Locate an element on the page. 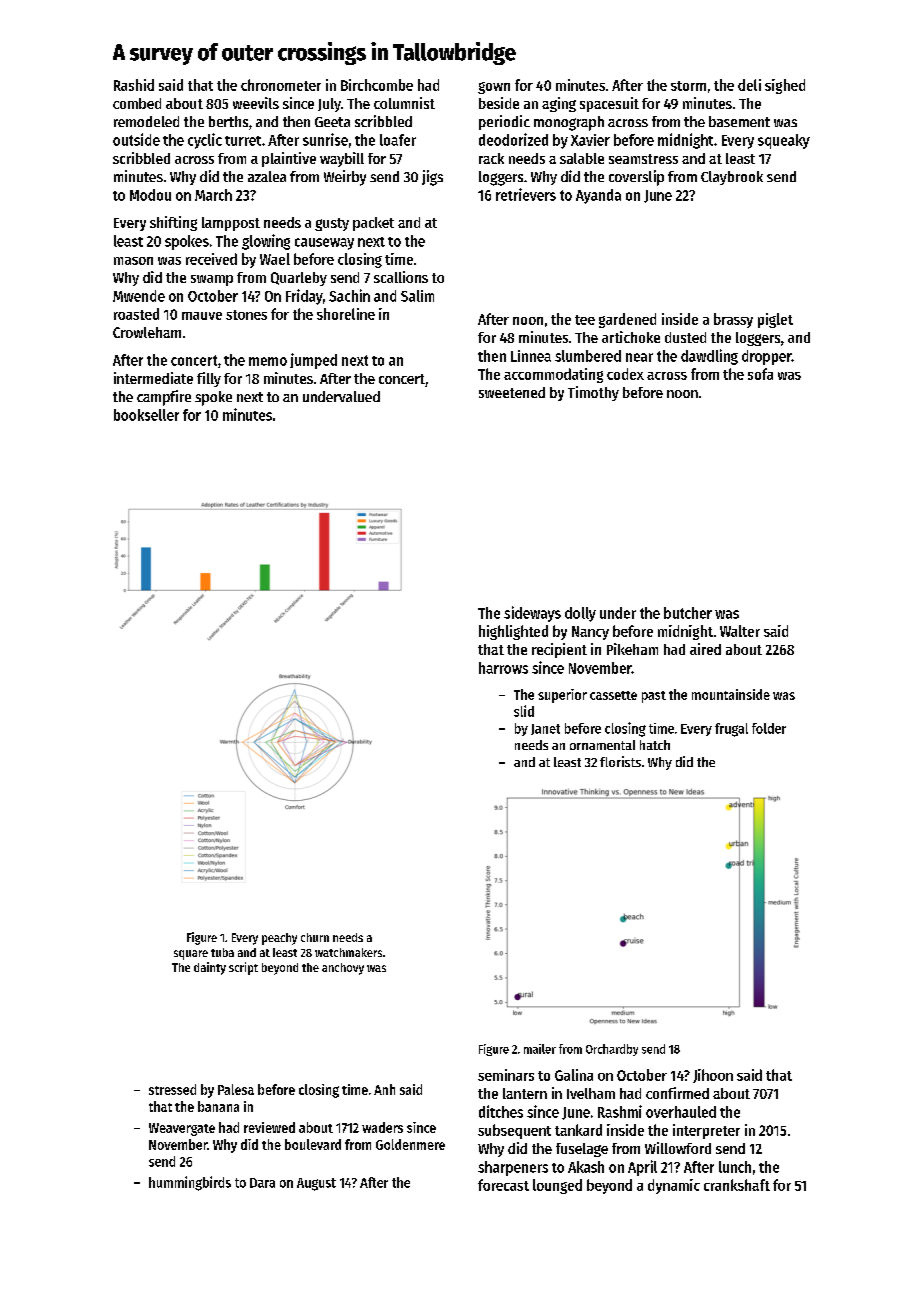 The width and height of the image is (924, 1308). hatch is located at coordinates (655, 745).
